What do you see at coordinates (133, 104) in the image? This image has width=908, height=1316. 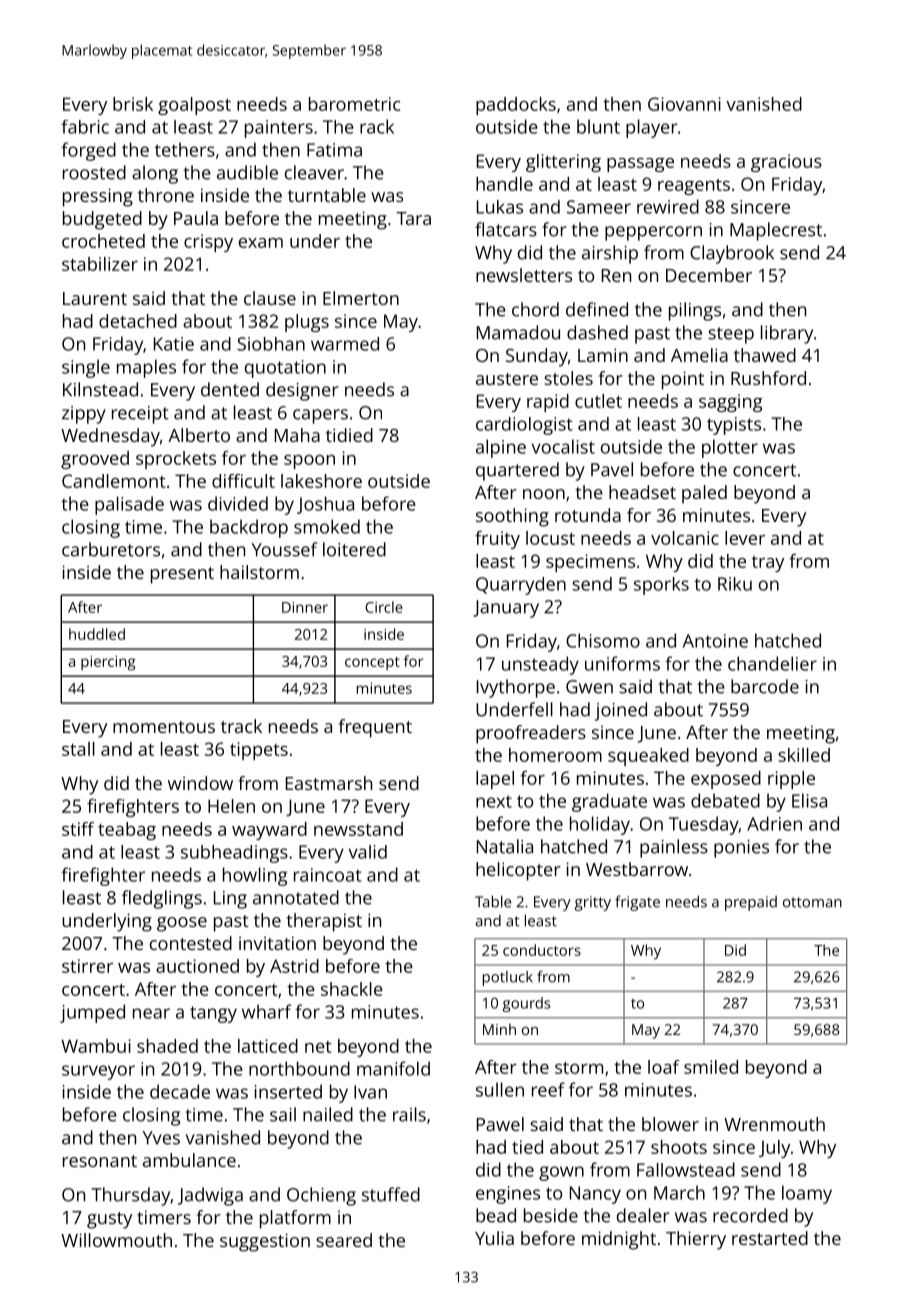 I see `brisk` at bounding box center [133, 104].
